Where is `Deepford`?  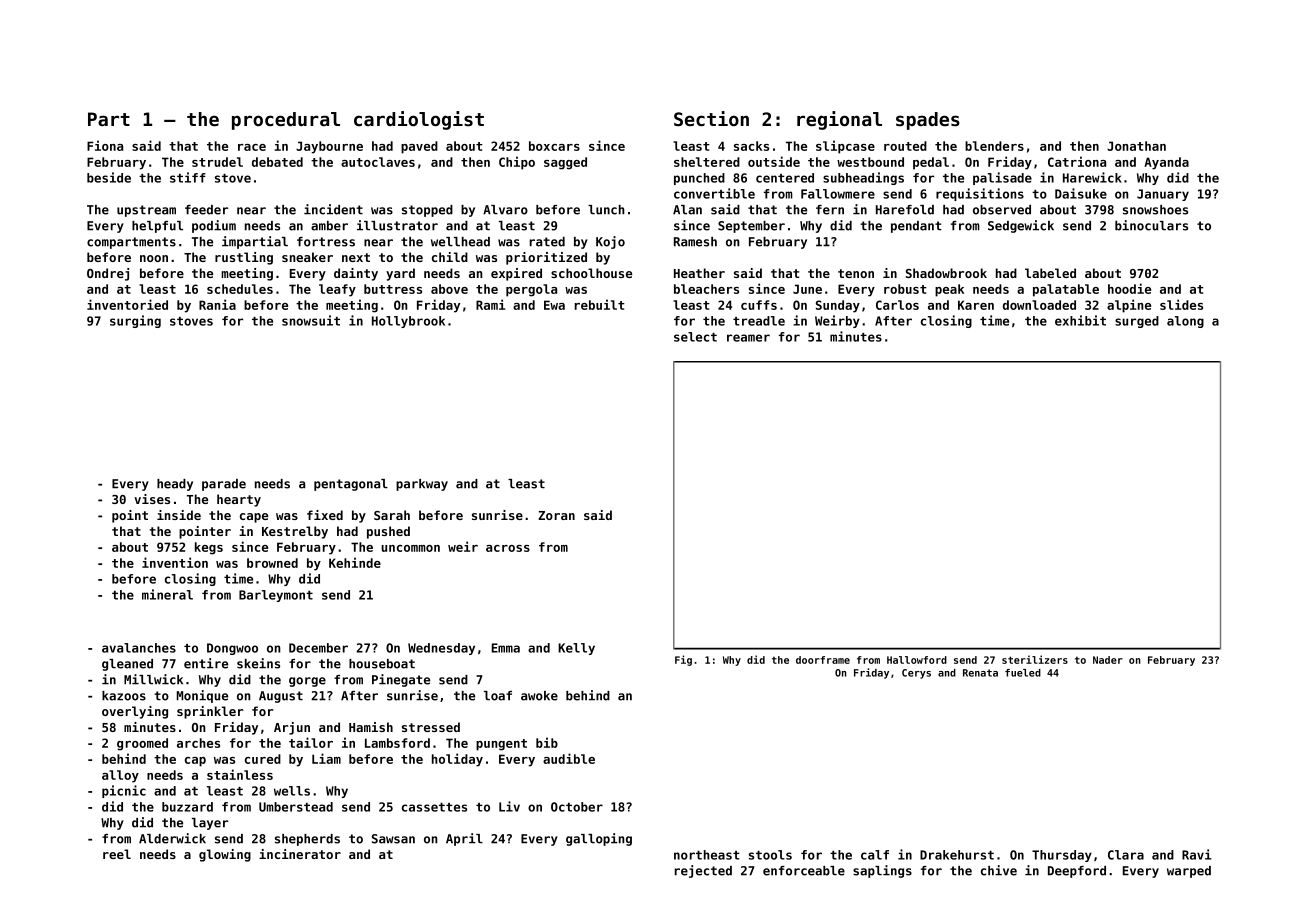 Deepford is located at coordinates (1077, 872).
